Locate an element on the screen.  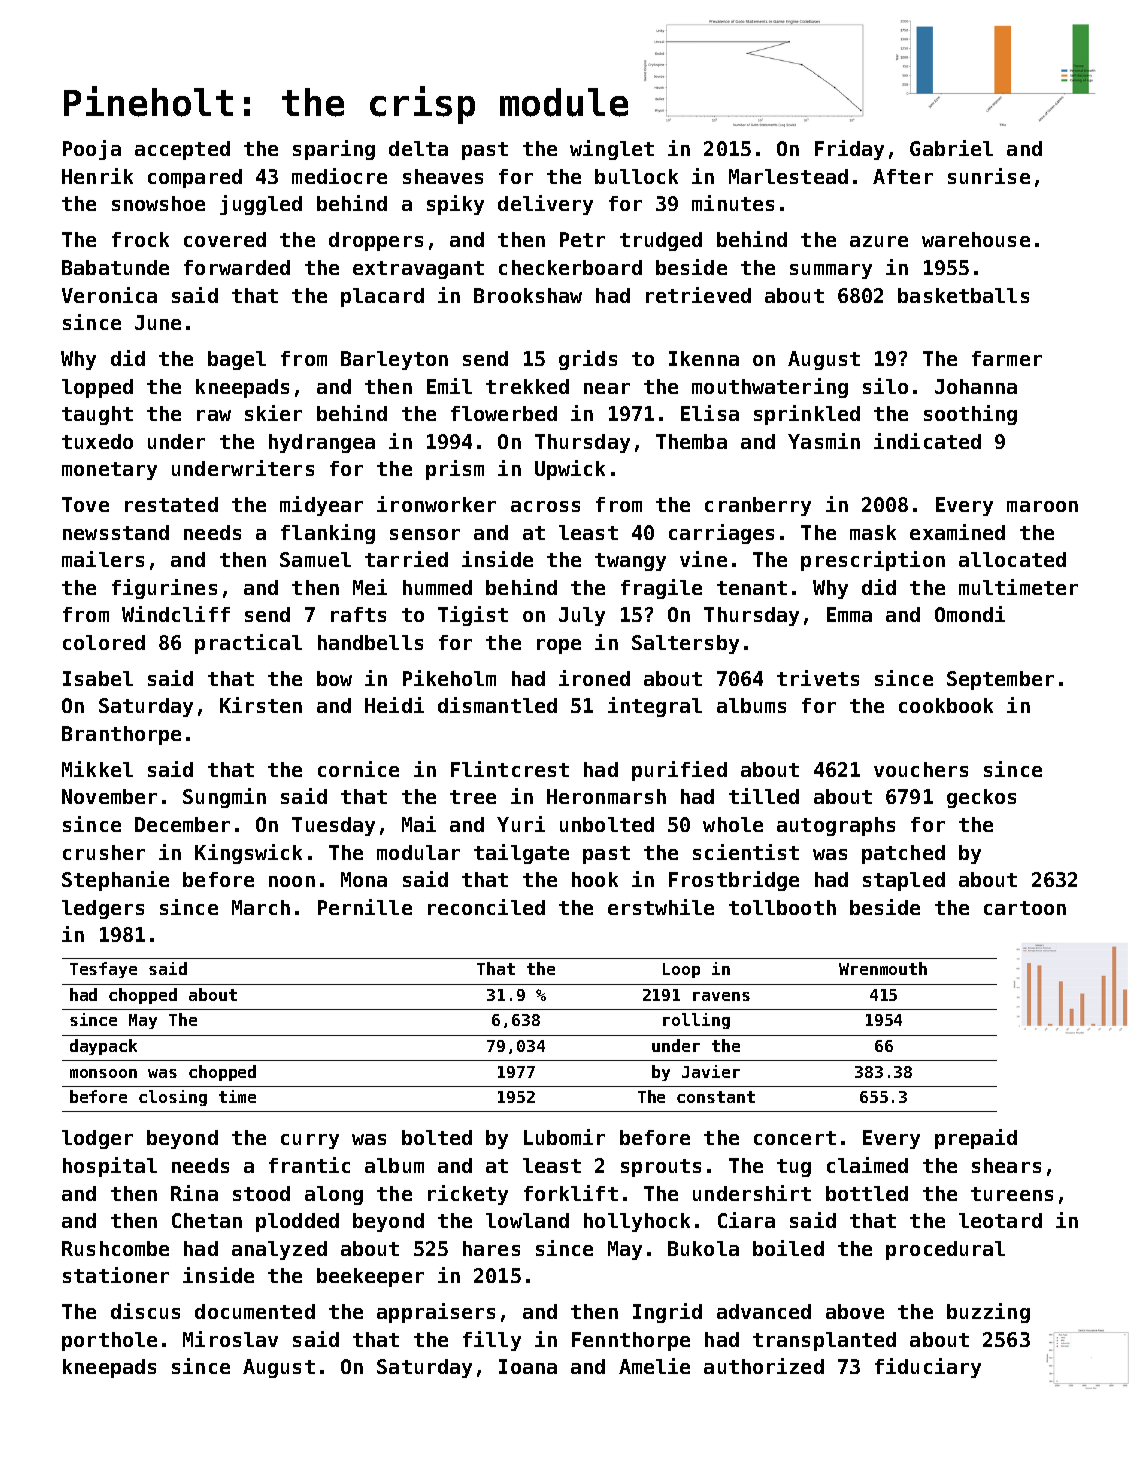
Miroslav is located at coordinates (230, 1339).
